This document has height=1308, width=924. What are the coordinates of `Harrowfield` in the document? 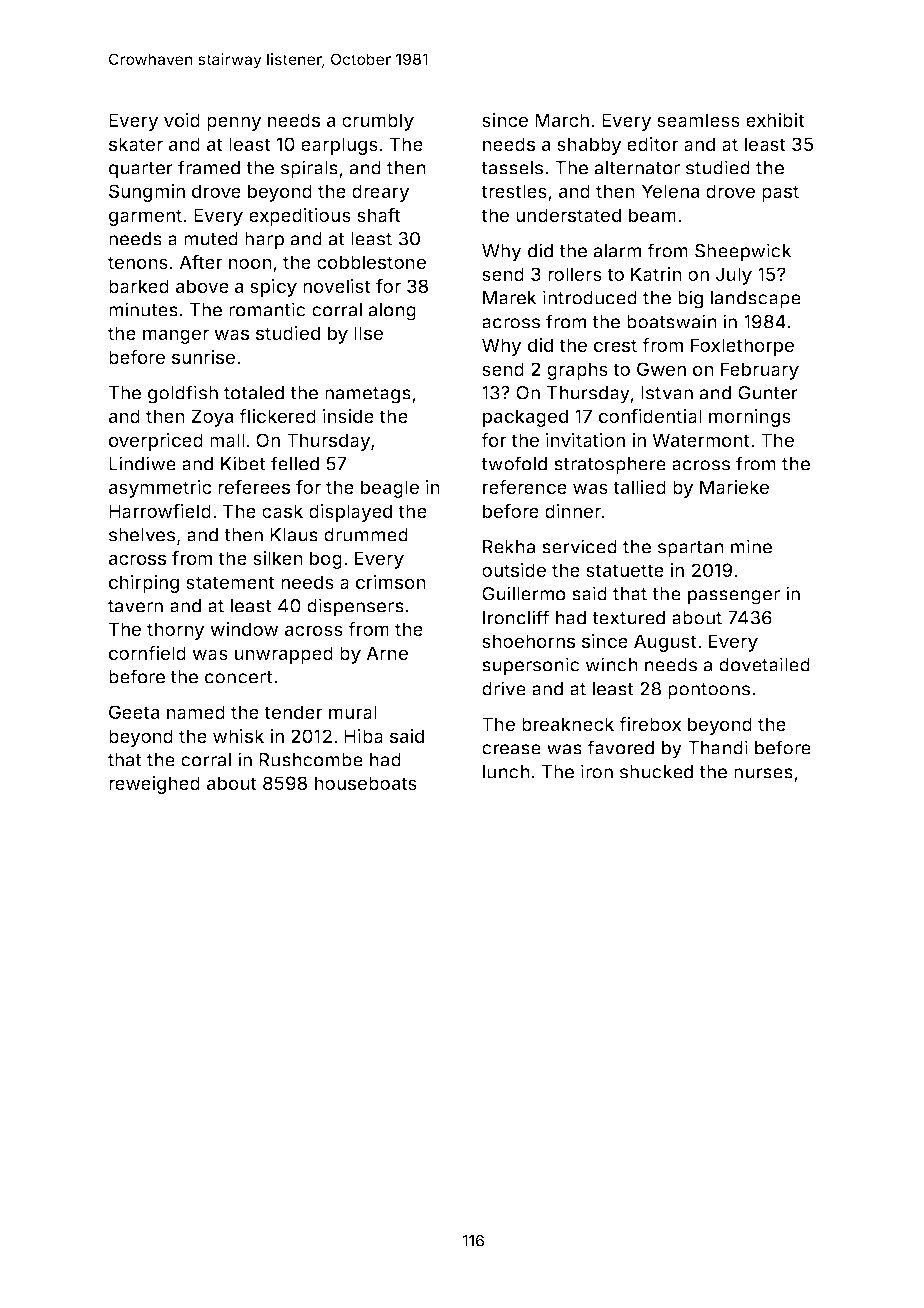 It's located at (160, 511).
